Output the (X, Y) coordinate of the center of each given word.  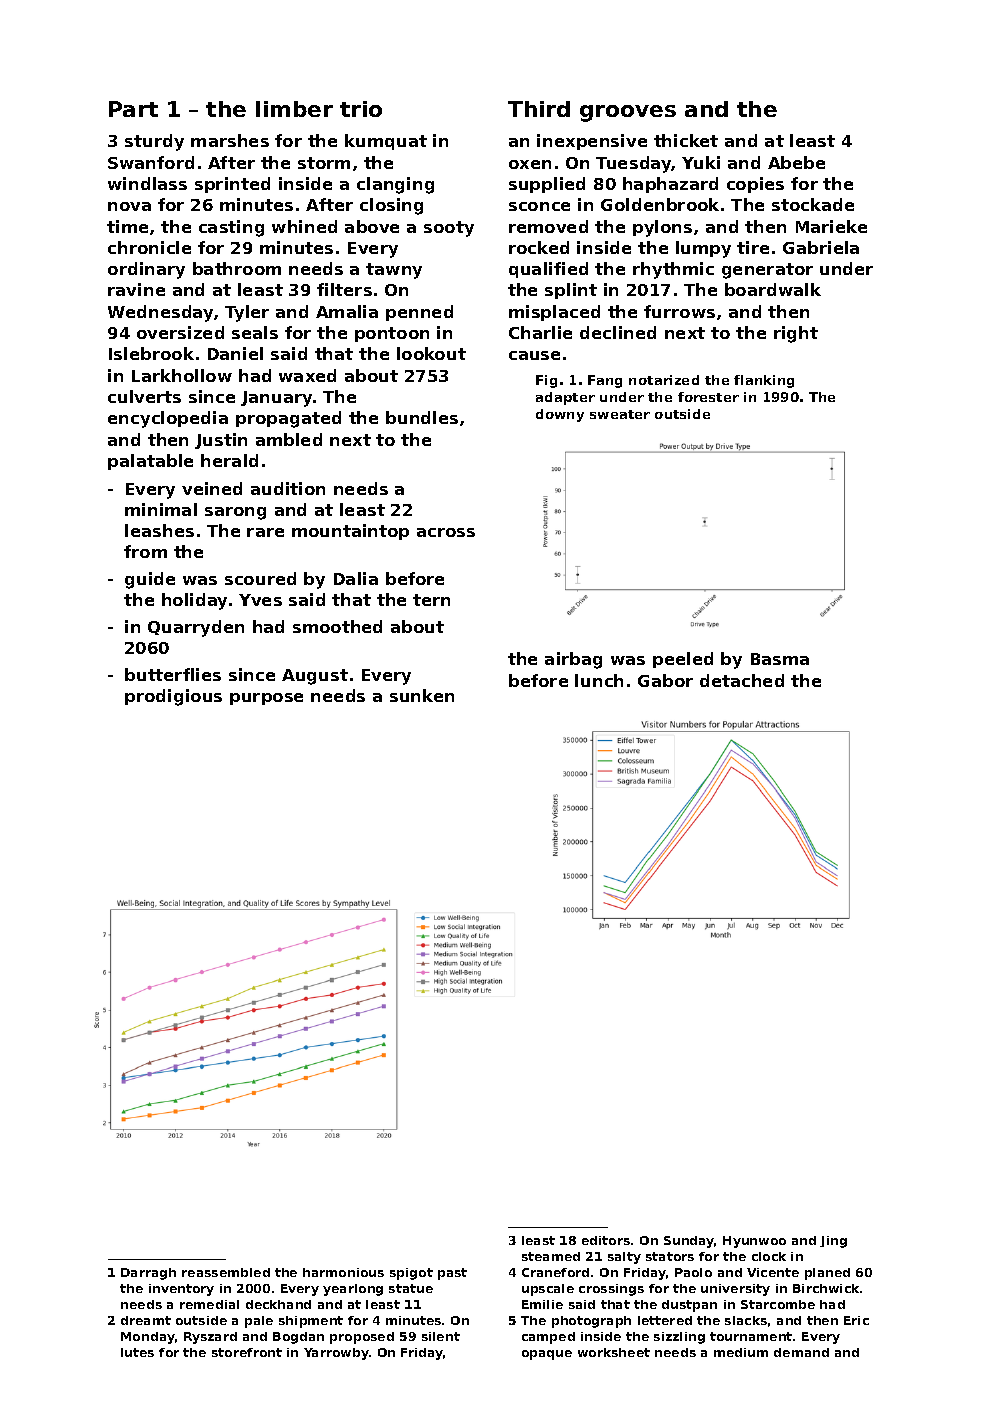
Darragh (148, 1274)
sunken (422, 695)
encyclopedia (168, 419)
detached (742, 680)
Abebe (796, 162)
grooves (628, 113)
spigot (411, 1274)
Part (133, 109)
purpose (266, 699)
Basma (780, 659)
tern (431, 600)
